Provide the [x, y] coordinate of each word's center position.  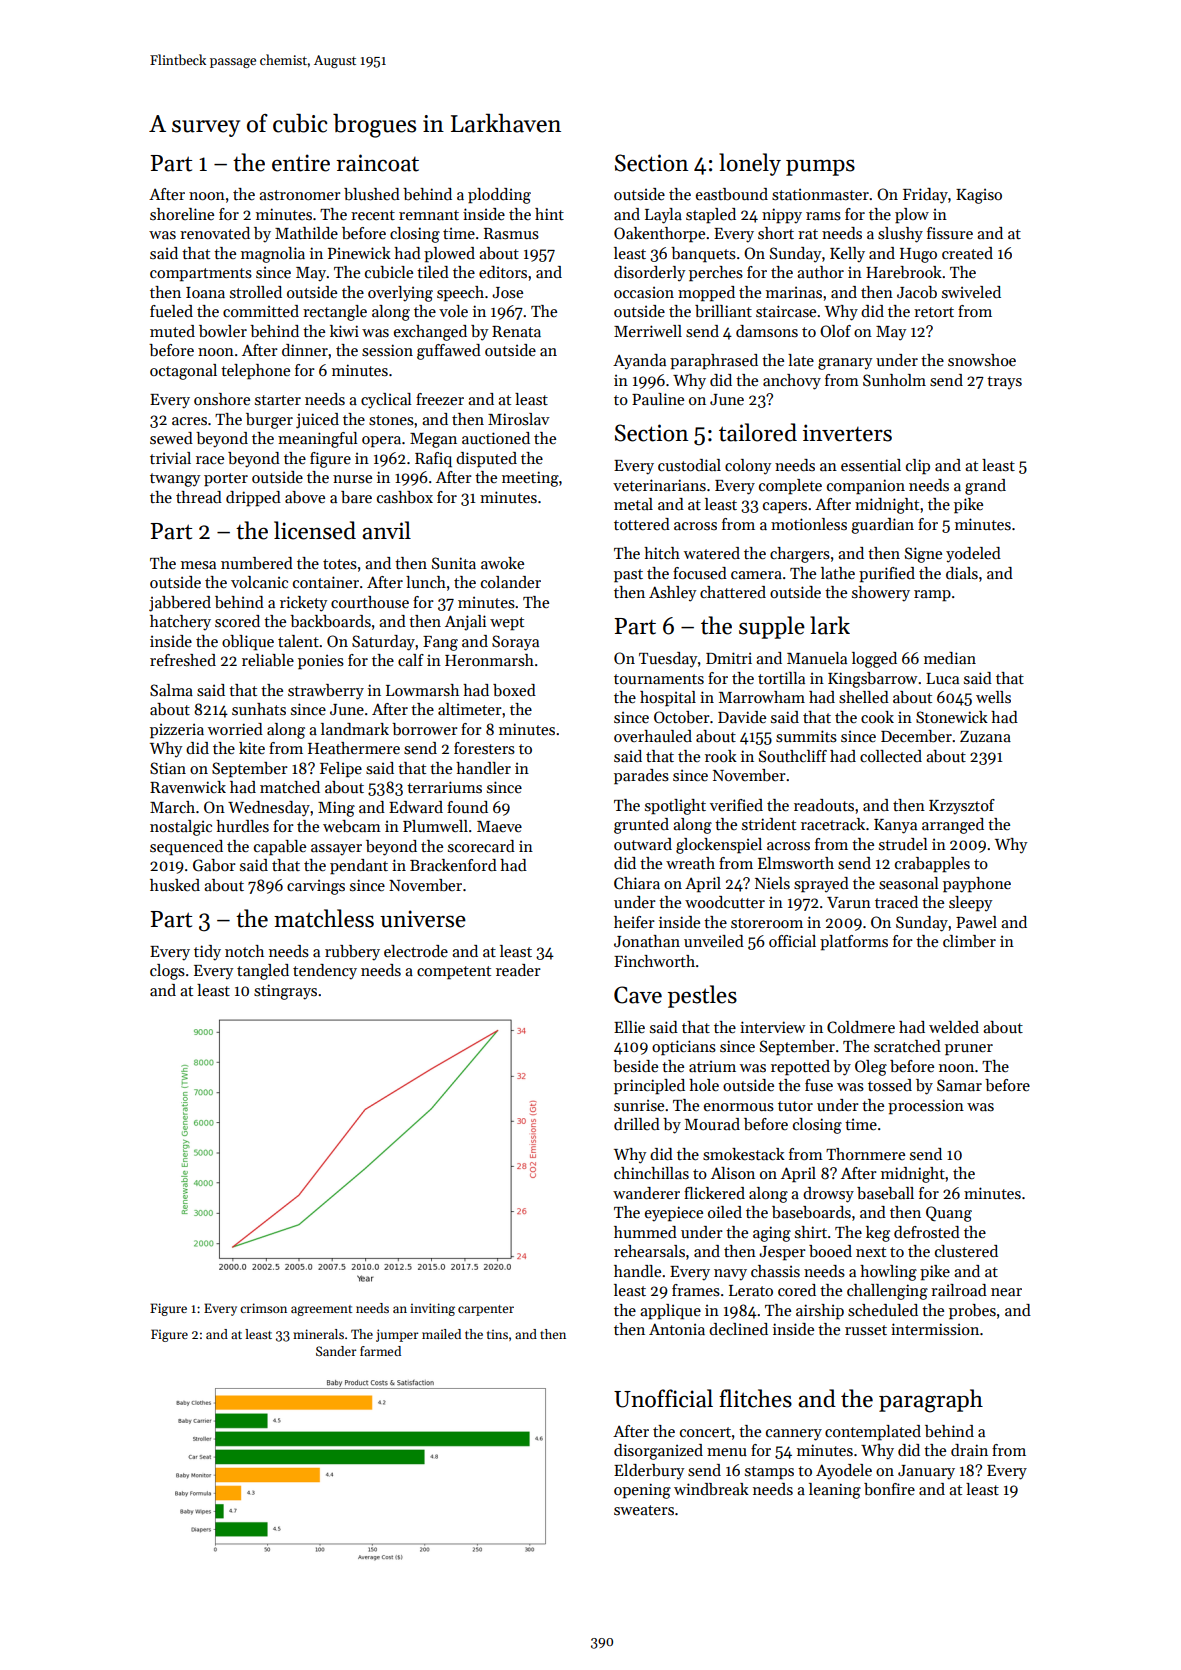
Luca [942, 678]
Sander [336, 1351]
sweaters [644, 1510]
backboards [330, 621]
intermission [935, 1329]
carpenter [486, 1310]
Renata [516, 331]
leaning [835, 1491]
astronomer [300, 195]
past [628, 576]
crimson [263, 1308]
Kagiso [979, 196]
